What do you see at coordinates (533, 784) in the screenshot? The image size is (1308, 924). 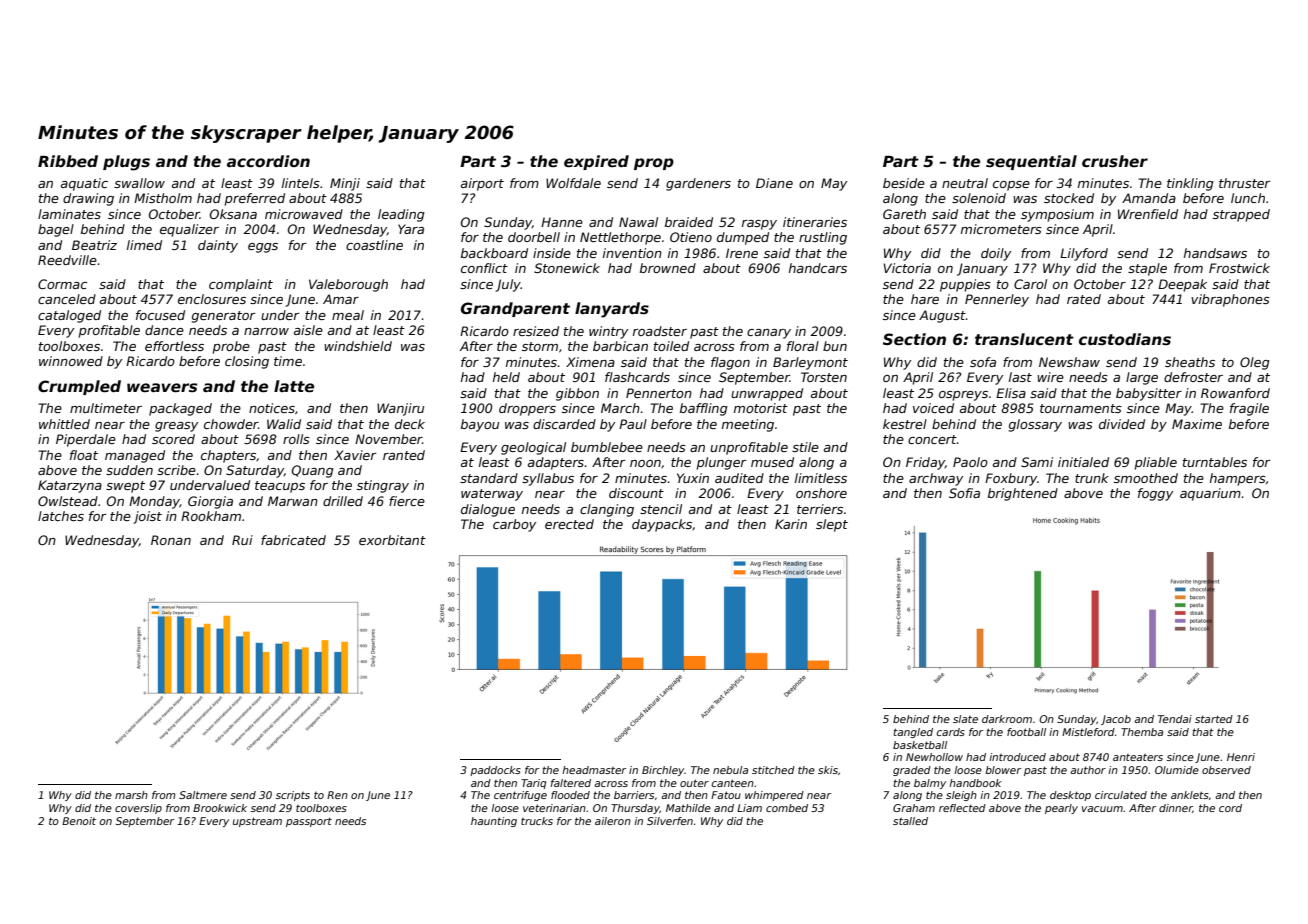 I see `Tariq` at bounding box center [533, 784].
